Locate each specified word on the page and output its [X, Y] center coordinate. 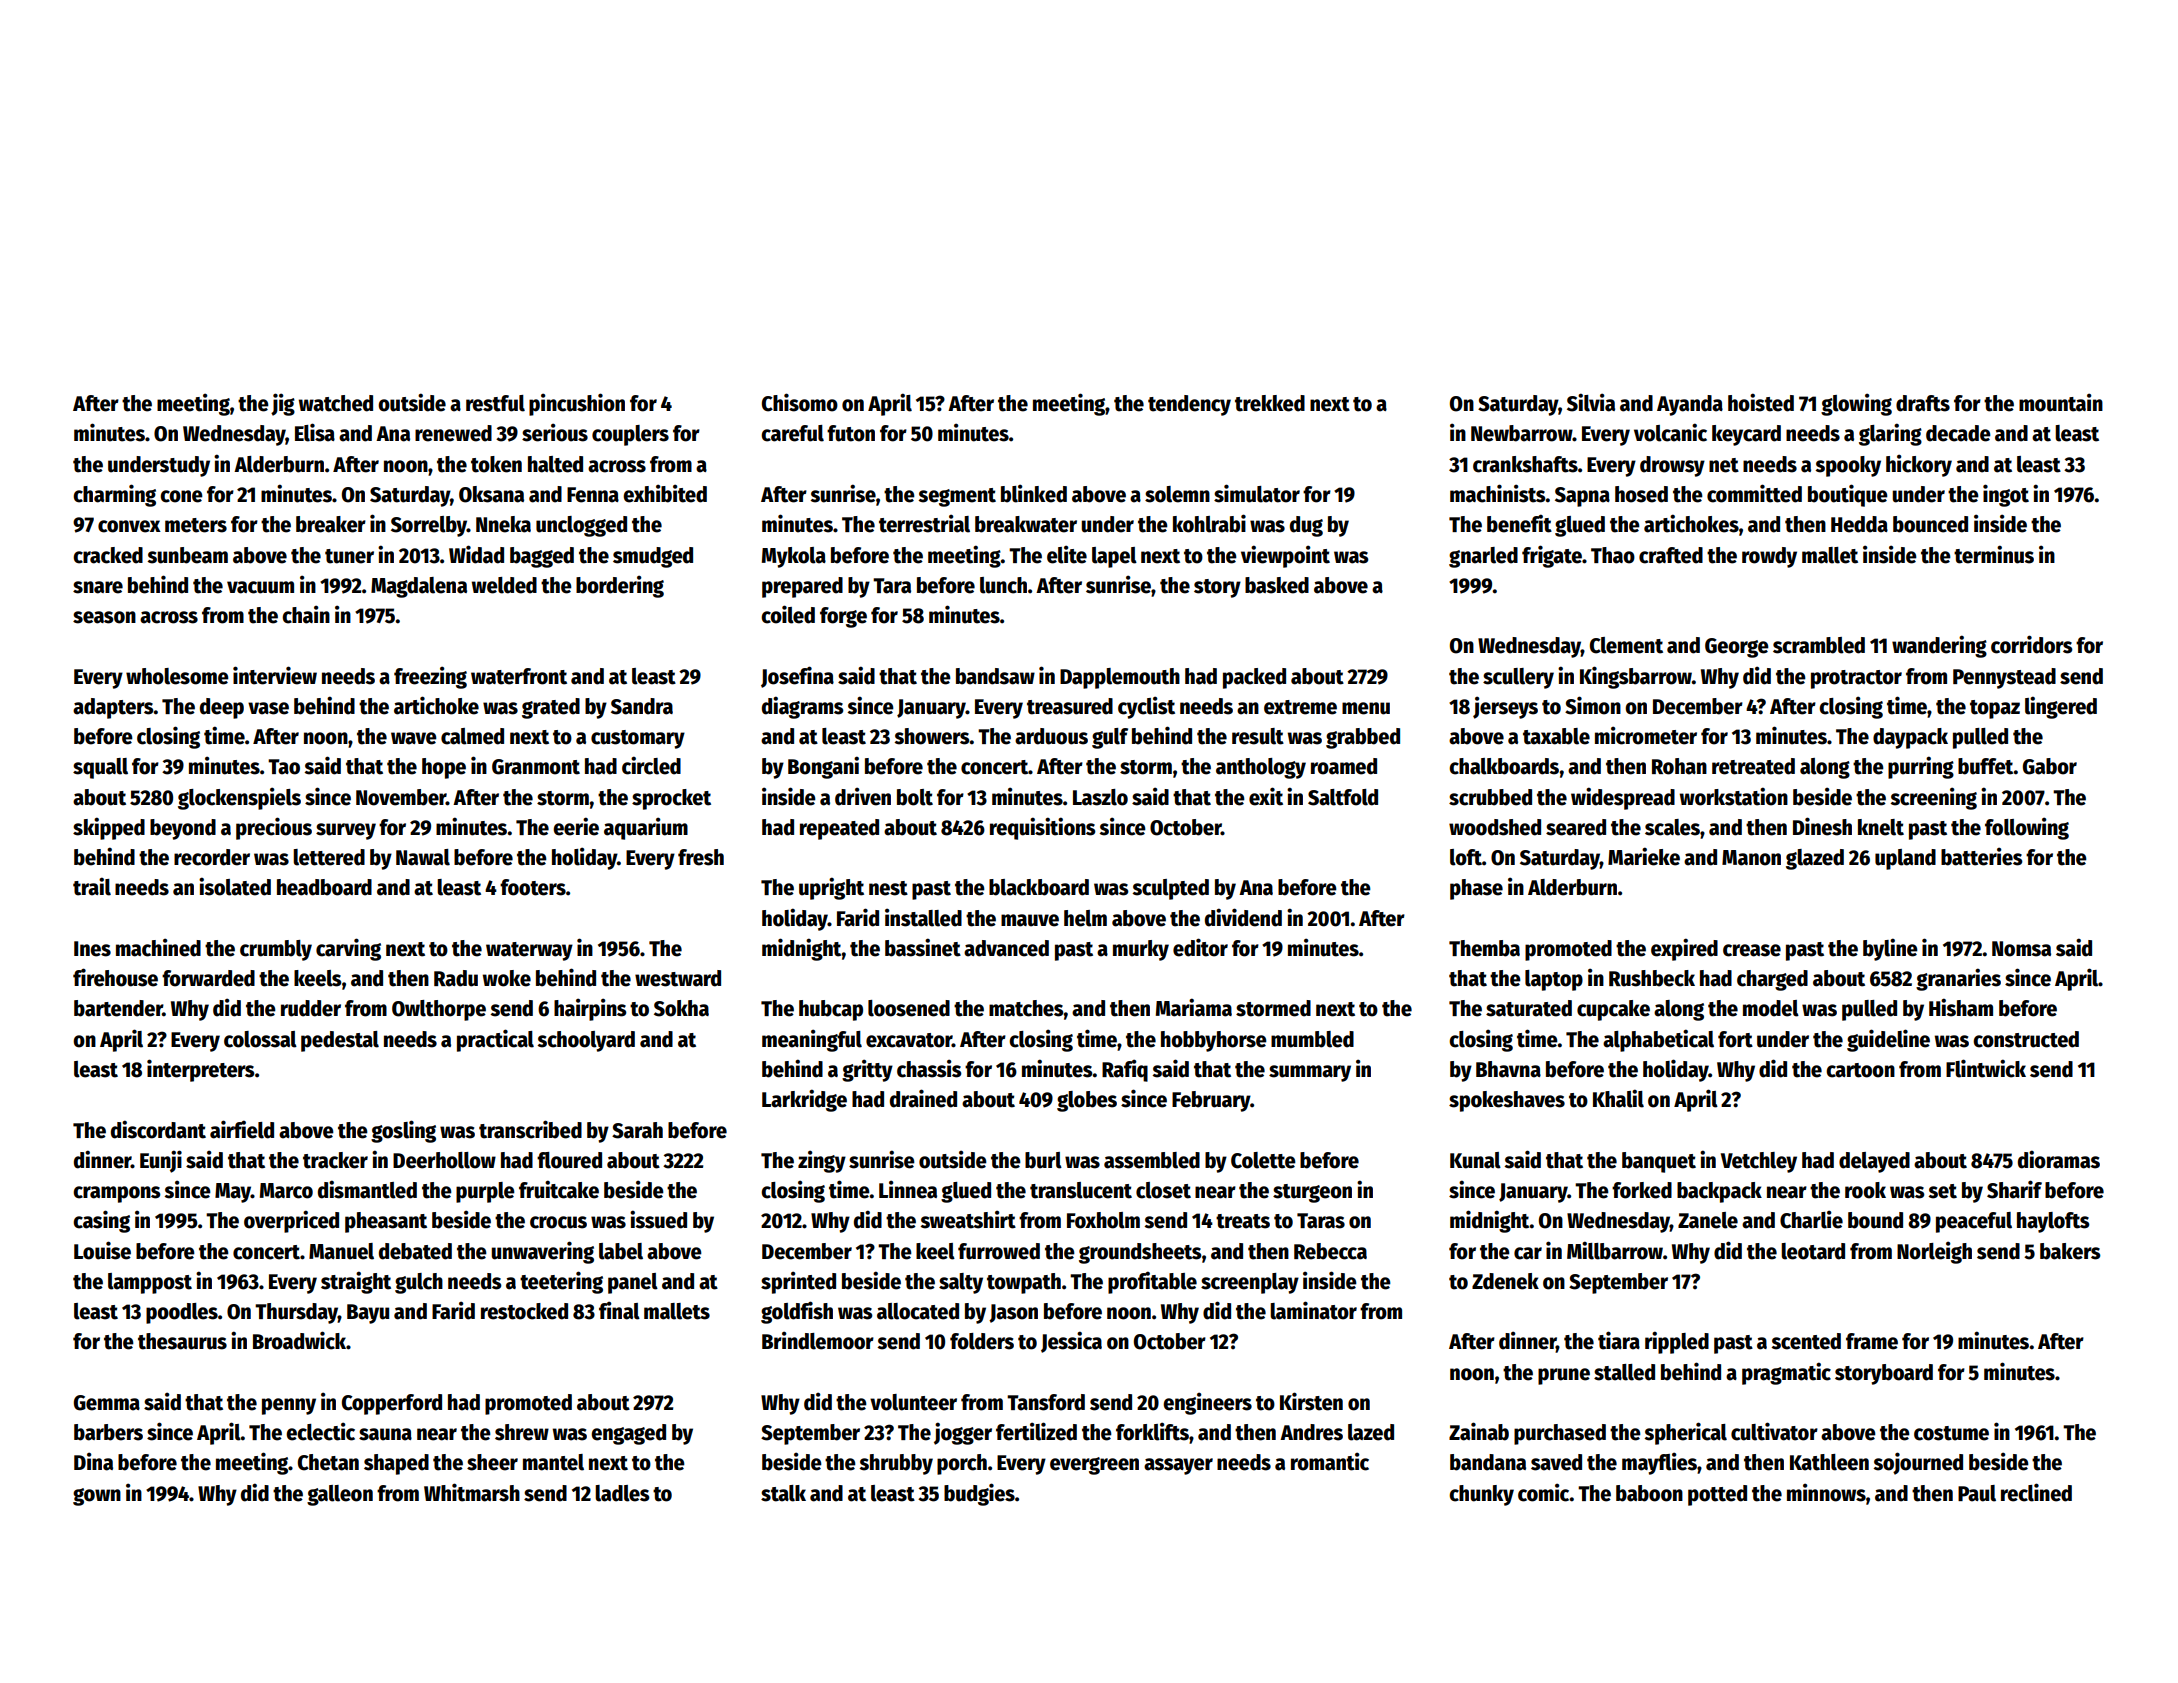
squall [100, 768]
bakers [2070, 1251]
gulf [1110, 738]
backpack [1719, 1192]
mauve [1030, 920]
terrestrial [924, 523]
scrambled [1819, 645]
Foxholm [1103, 1220]
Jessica [1071, 1342]
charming [114, 495]
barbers [108, 1432]
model [1771, 1008]
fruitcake [559, 1189]
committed [1754, 493]
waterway [529, 951]
